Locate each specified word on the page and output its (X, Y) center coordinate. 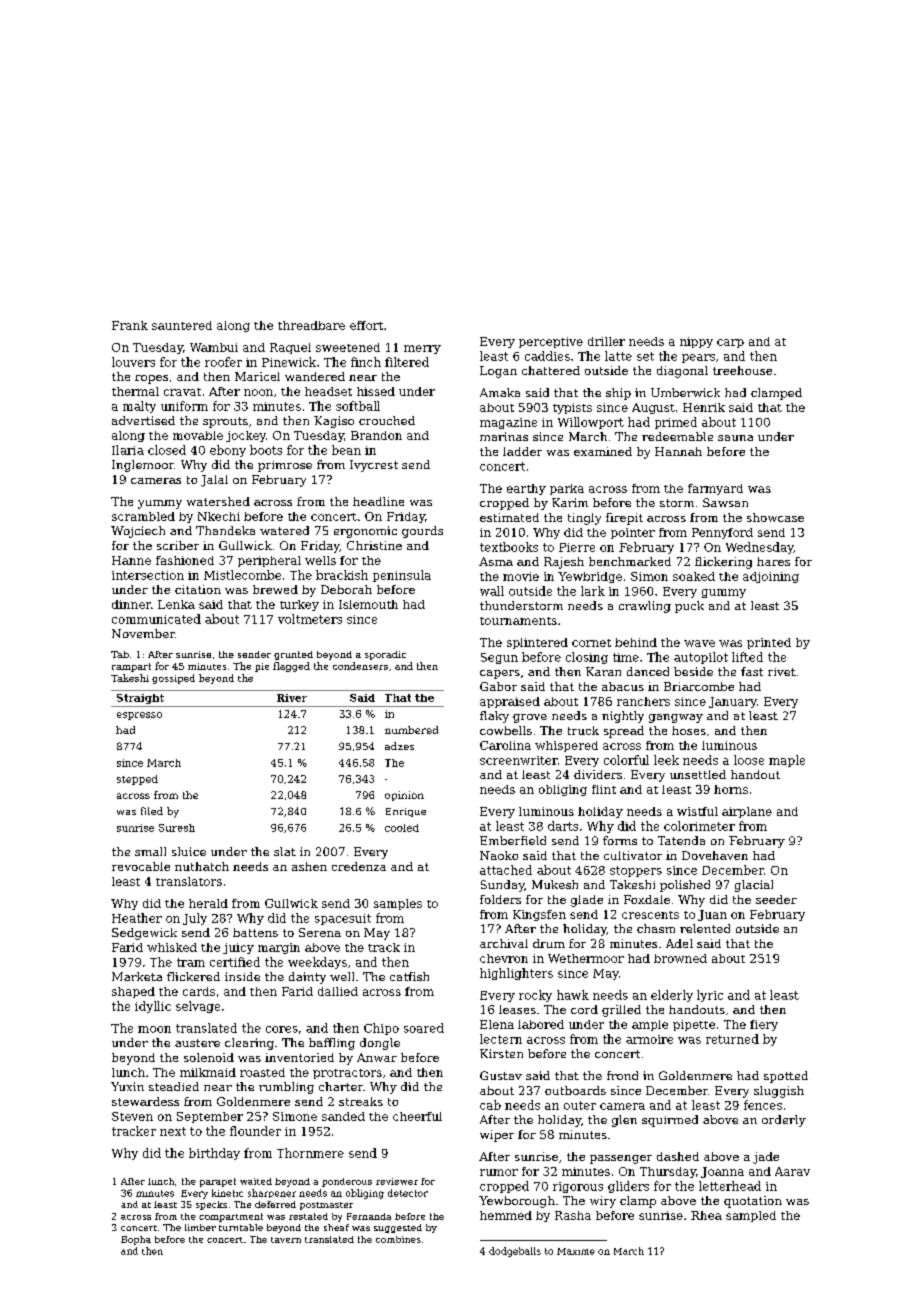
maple (787, 761)
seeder (776, 899)
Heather (137, 918)
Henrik (704, 407)
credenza (359, 866)
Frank (130, 325)
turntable (241, 1227)
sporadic (385, 655)
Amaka (500, 392)
